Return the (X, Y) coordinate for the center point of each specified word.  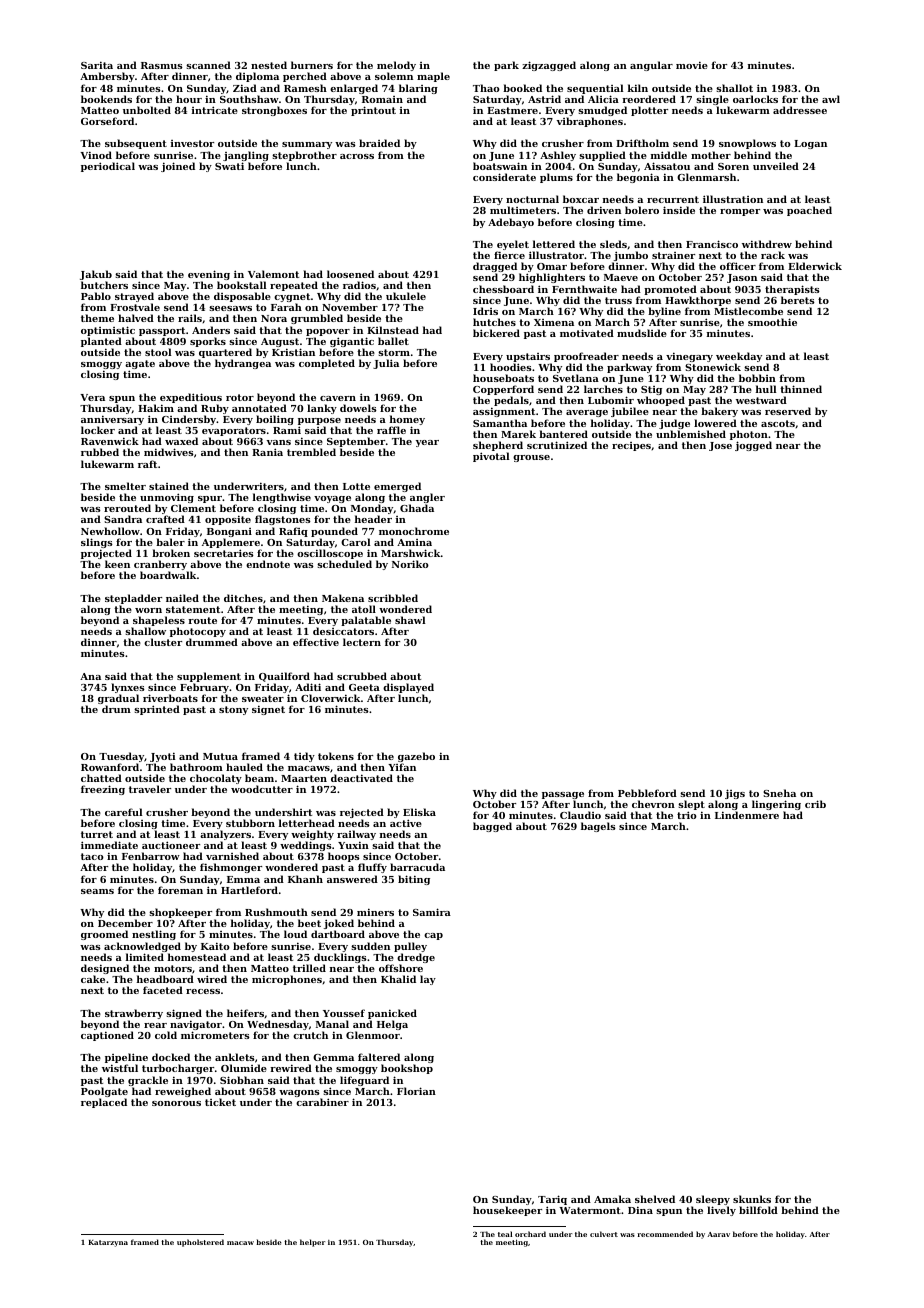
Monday (372, 510)
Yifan (402, 767)
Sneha (779, 793)
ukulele (406, 296)
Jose (720, 446)
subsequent (136, 144)
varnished (232, 856)
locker (98, 430)
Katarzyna (108, 1243)
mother (711, 155)
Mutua (220, 756)
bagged (492, 827)
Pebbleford (647, 793)
